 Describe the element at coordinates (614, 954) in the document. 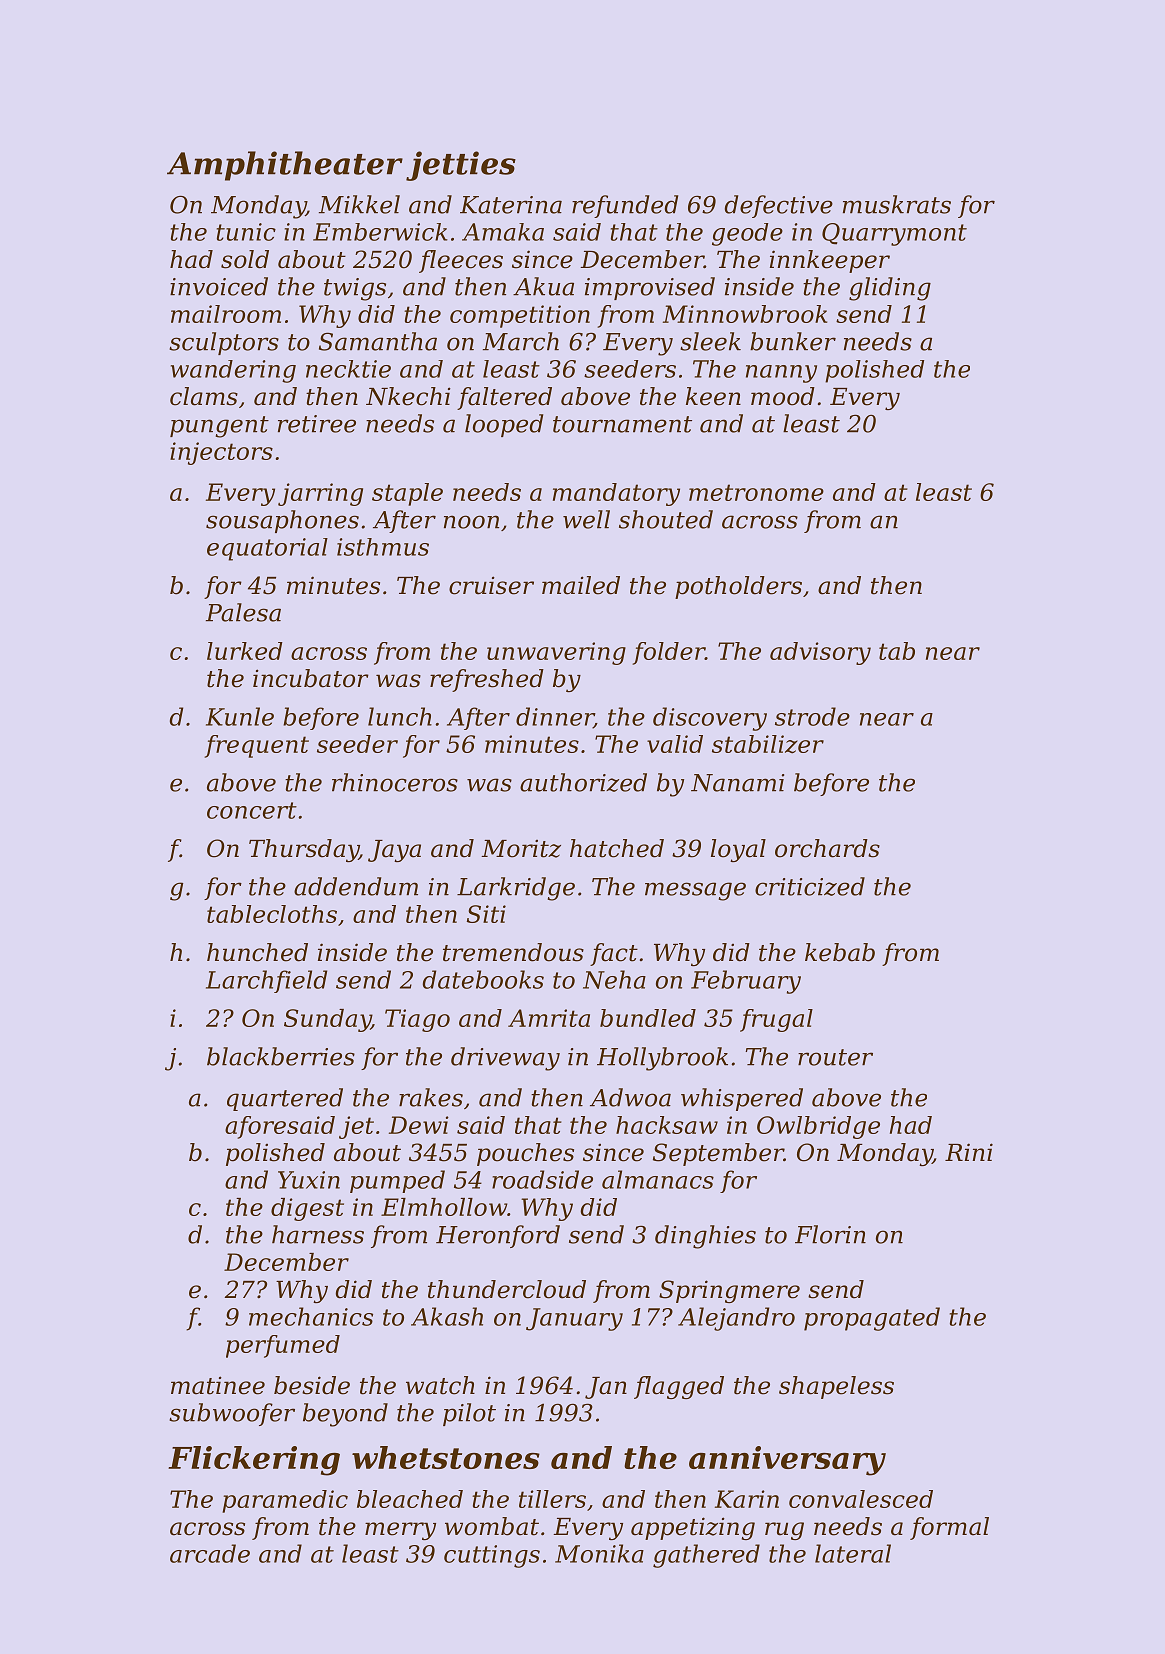

I see `fact` at that location.
